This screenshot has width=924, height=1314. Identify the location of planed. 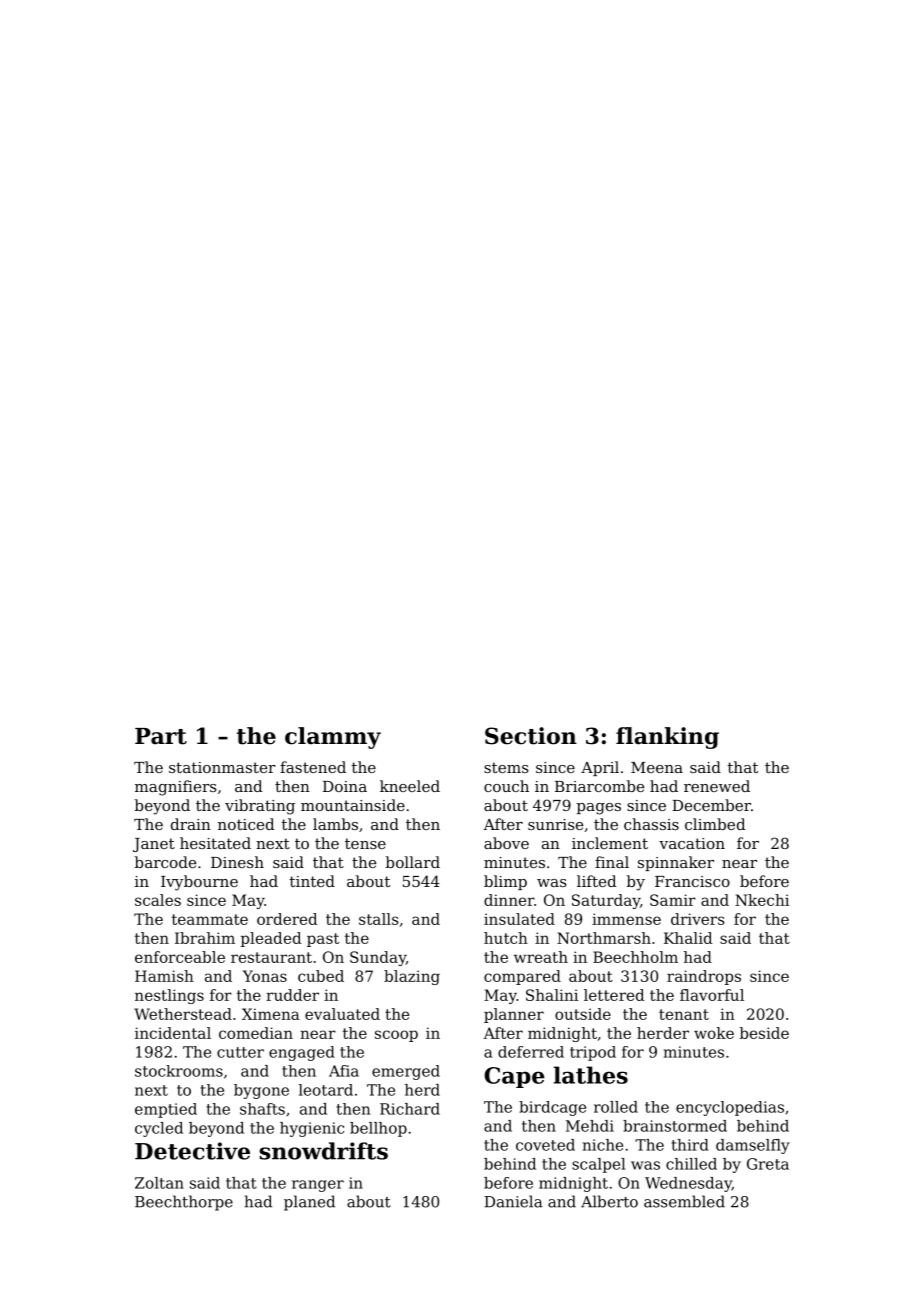
(309, 1203).
